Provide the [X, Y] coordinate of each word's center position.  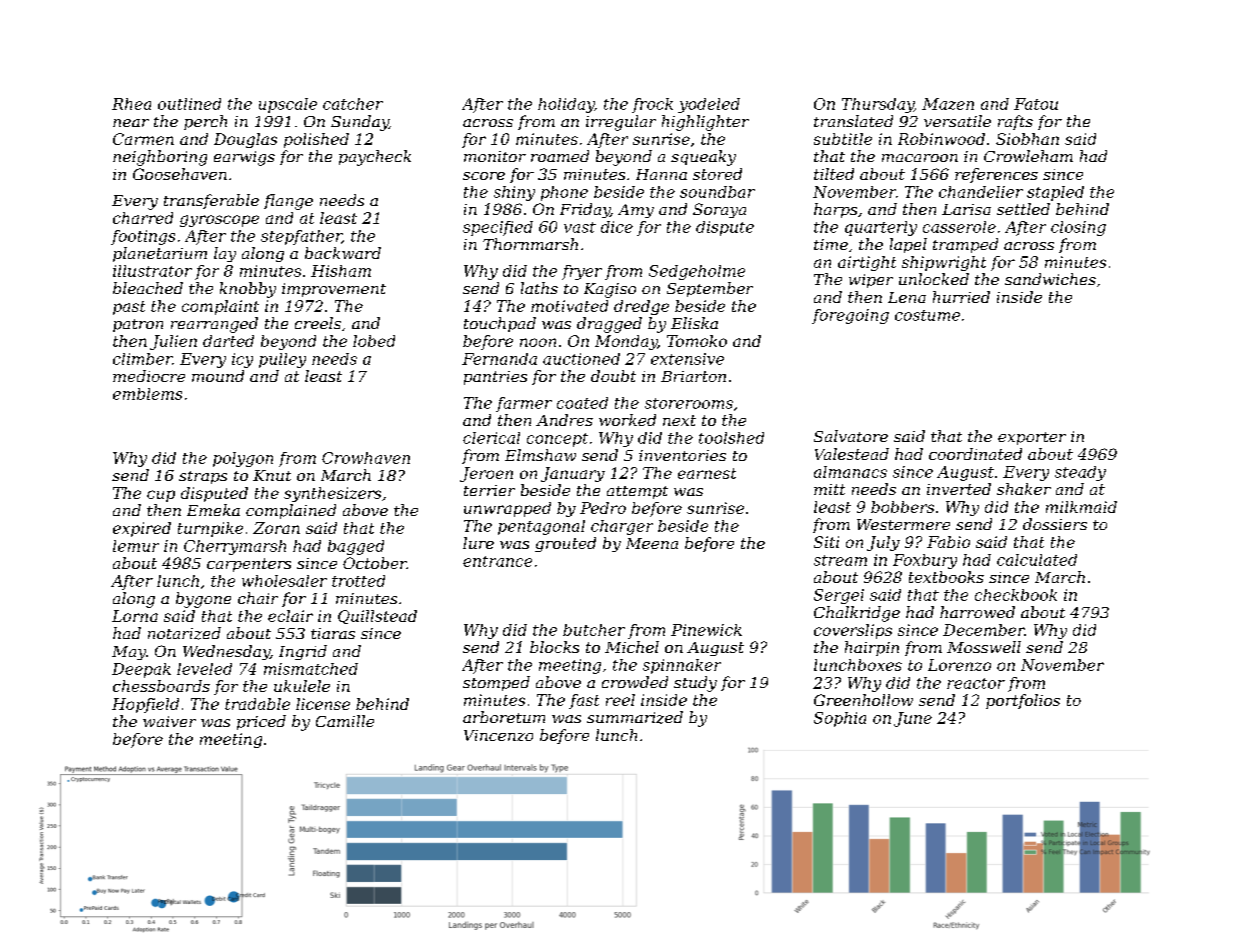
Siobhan [1027, 139]
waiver [169, 721]
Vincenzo [498, 735]
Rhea [131, 104]
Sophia [840, 719]
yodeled [709, 105]
